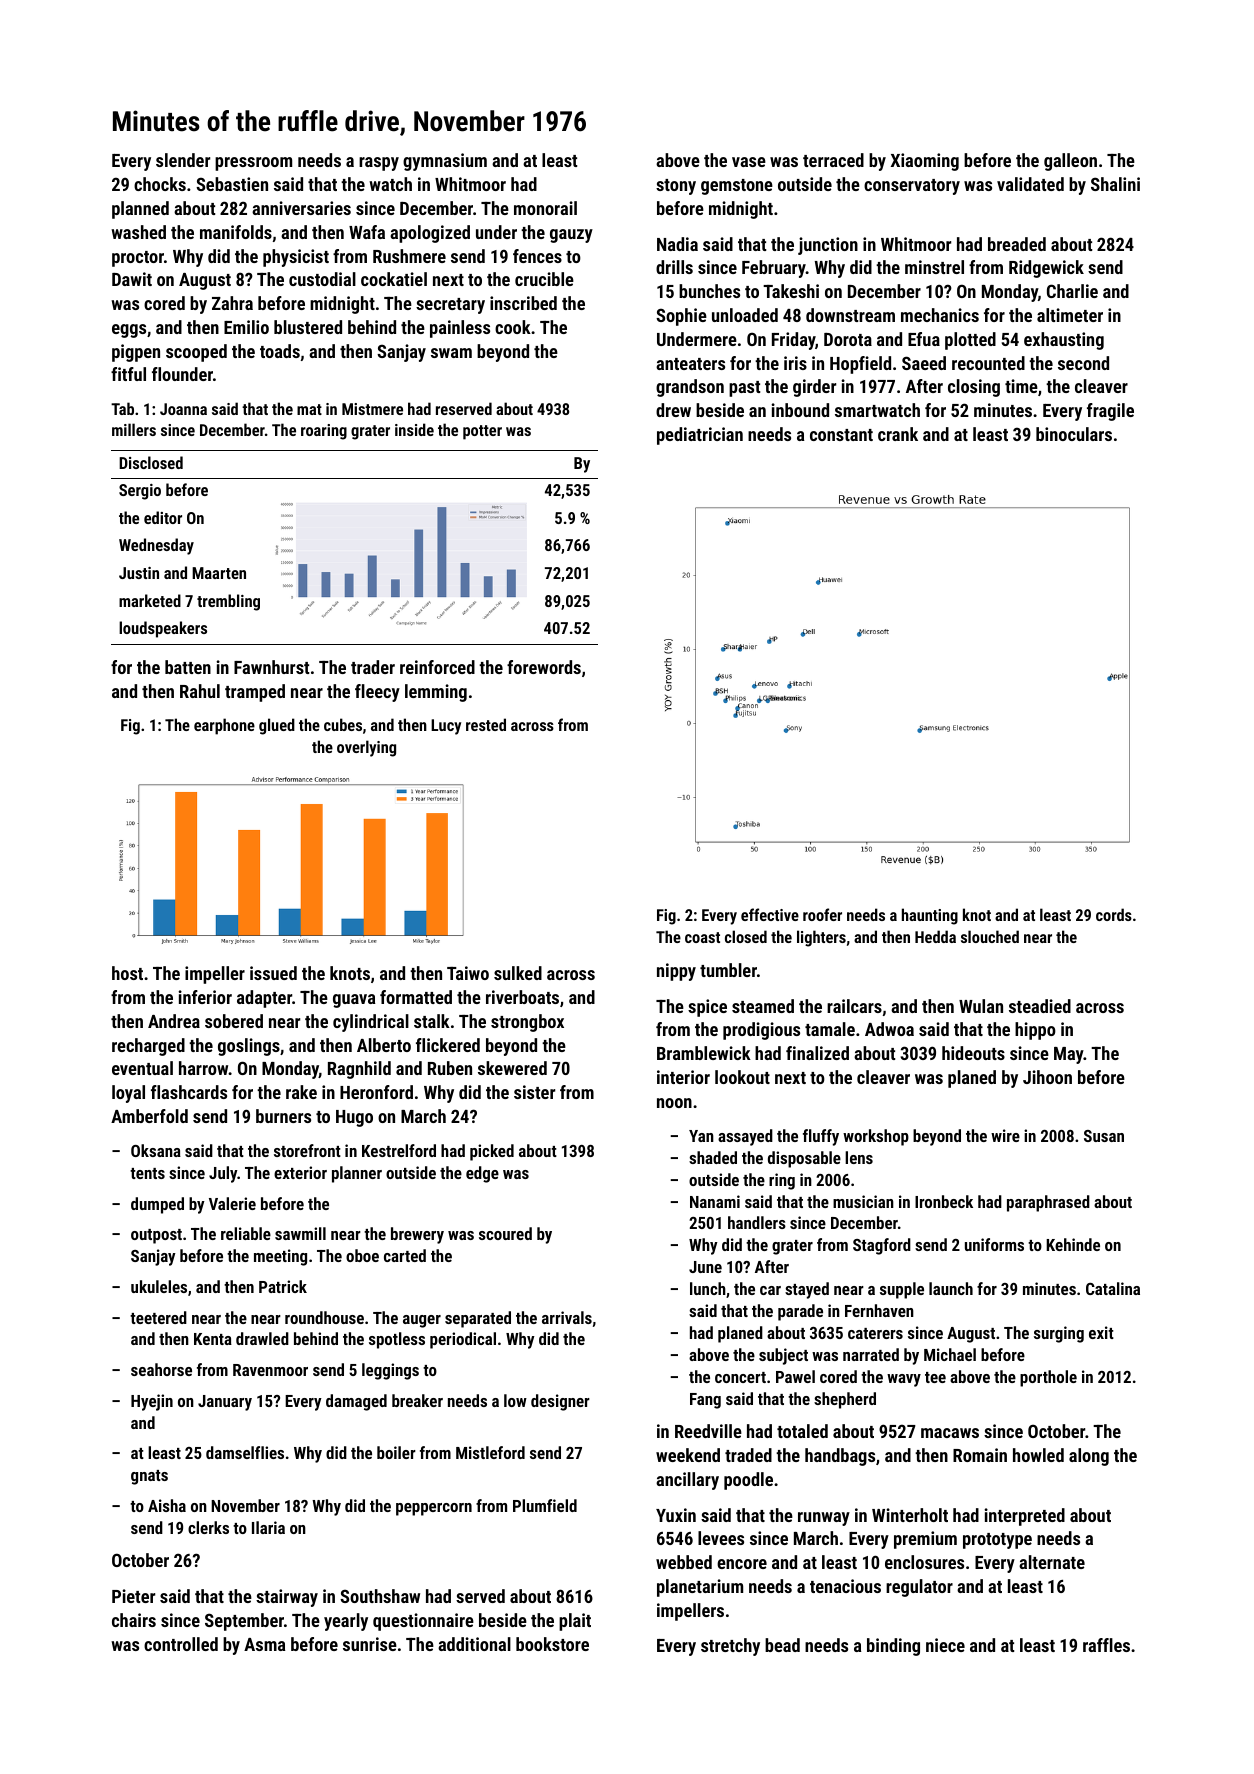 This screenshot has height=1774, width=1254. I want to click on gymnasium, so click(445, 162).
